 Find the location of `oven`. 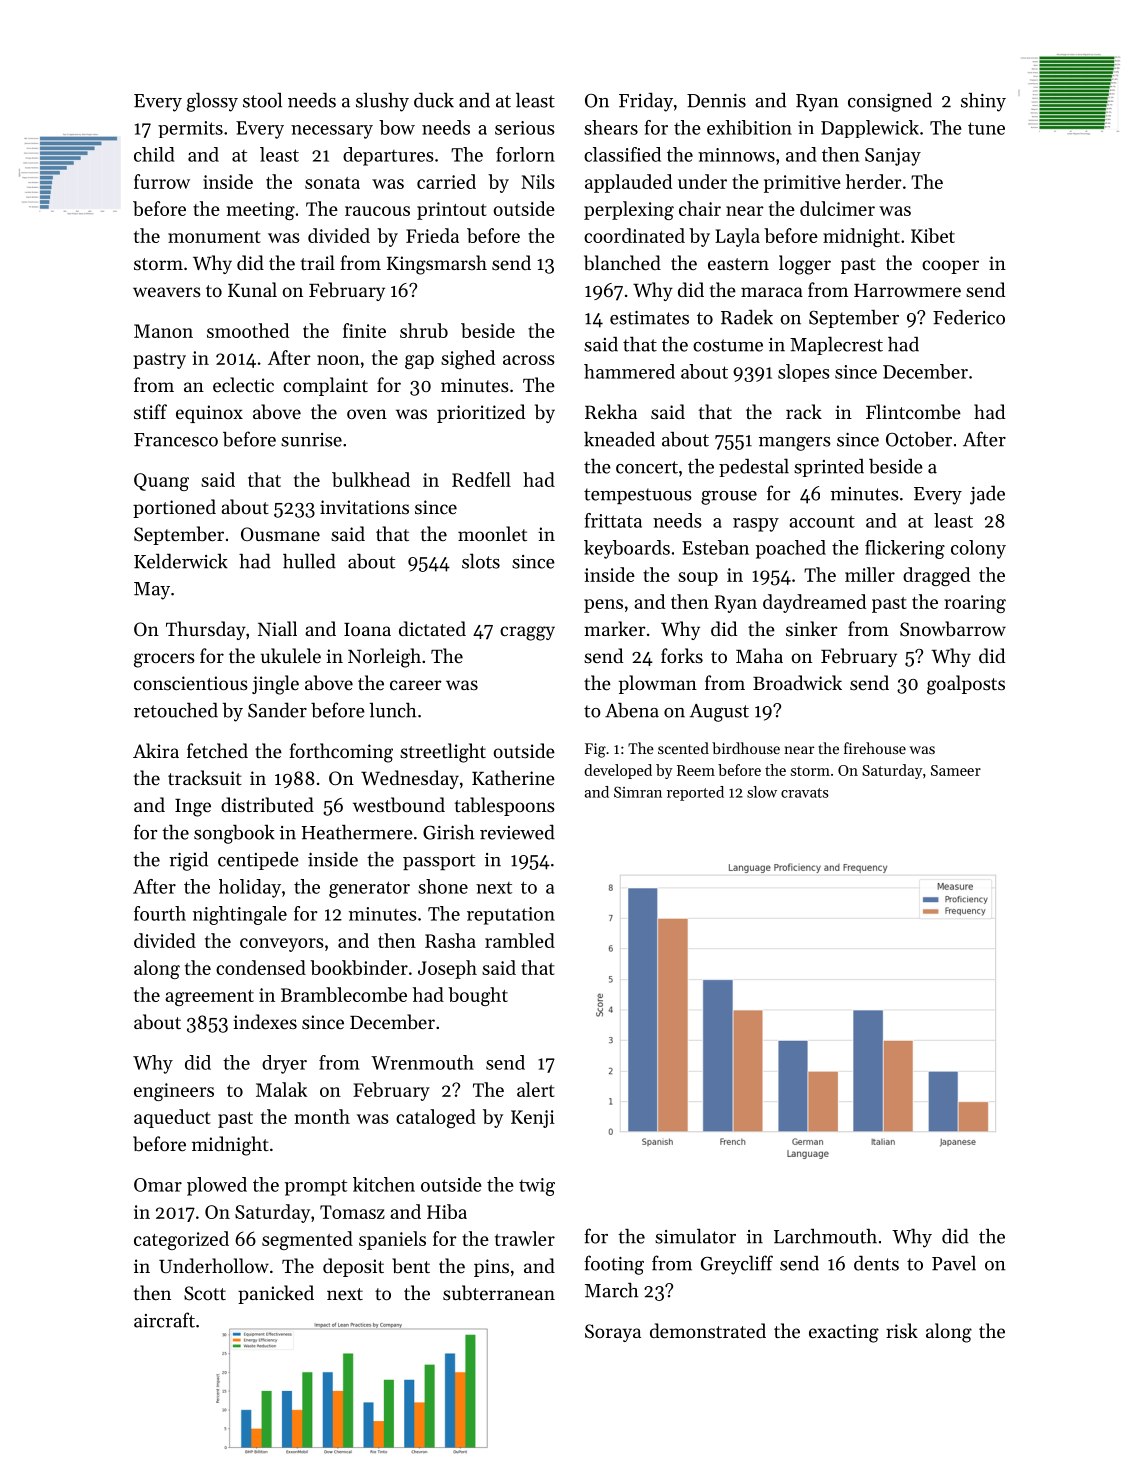

oven is located at coordinates (367, 414).
